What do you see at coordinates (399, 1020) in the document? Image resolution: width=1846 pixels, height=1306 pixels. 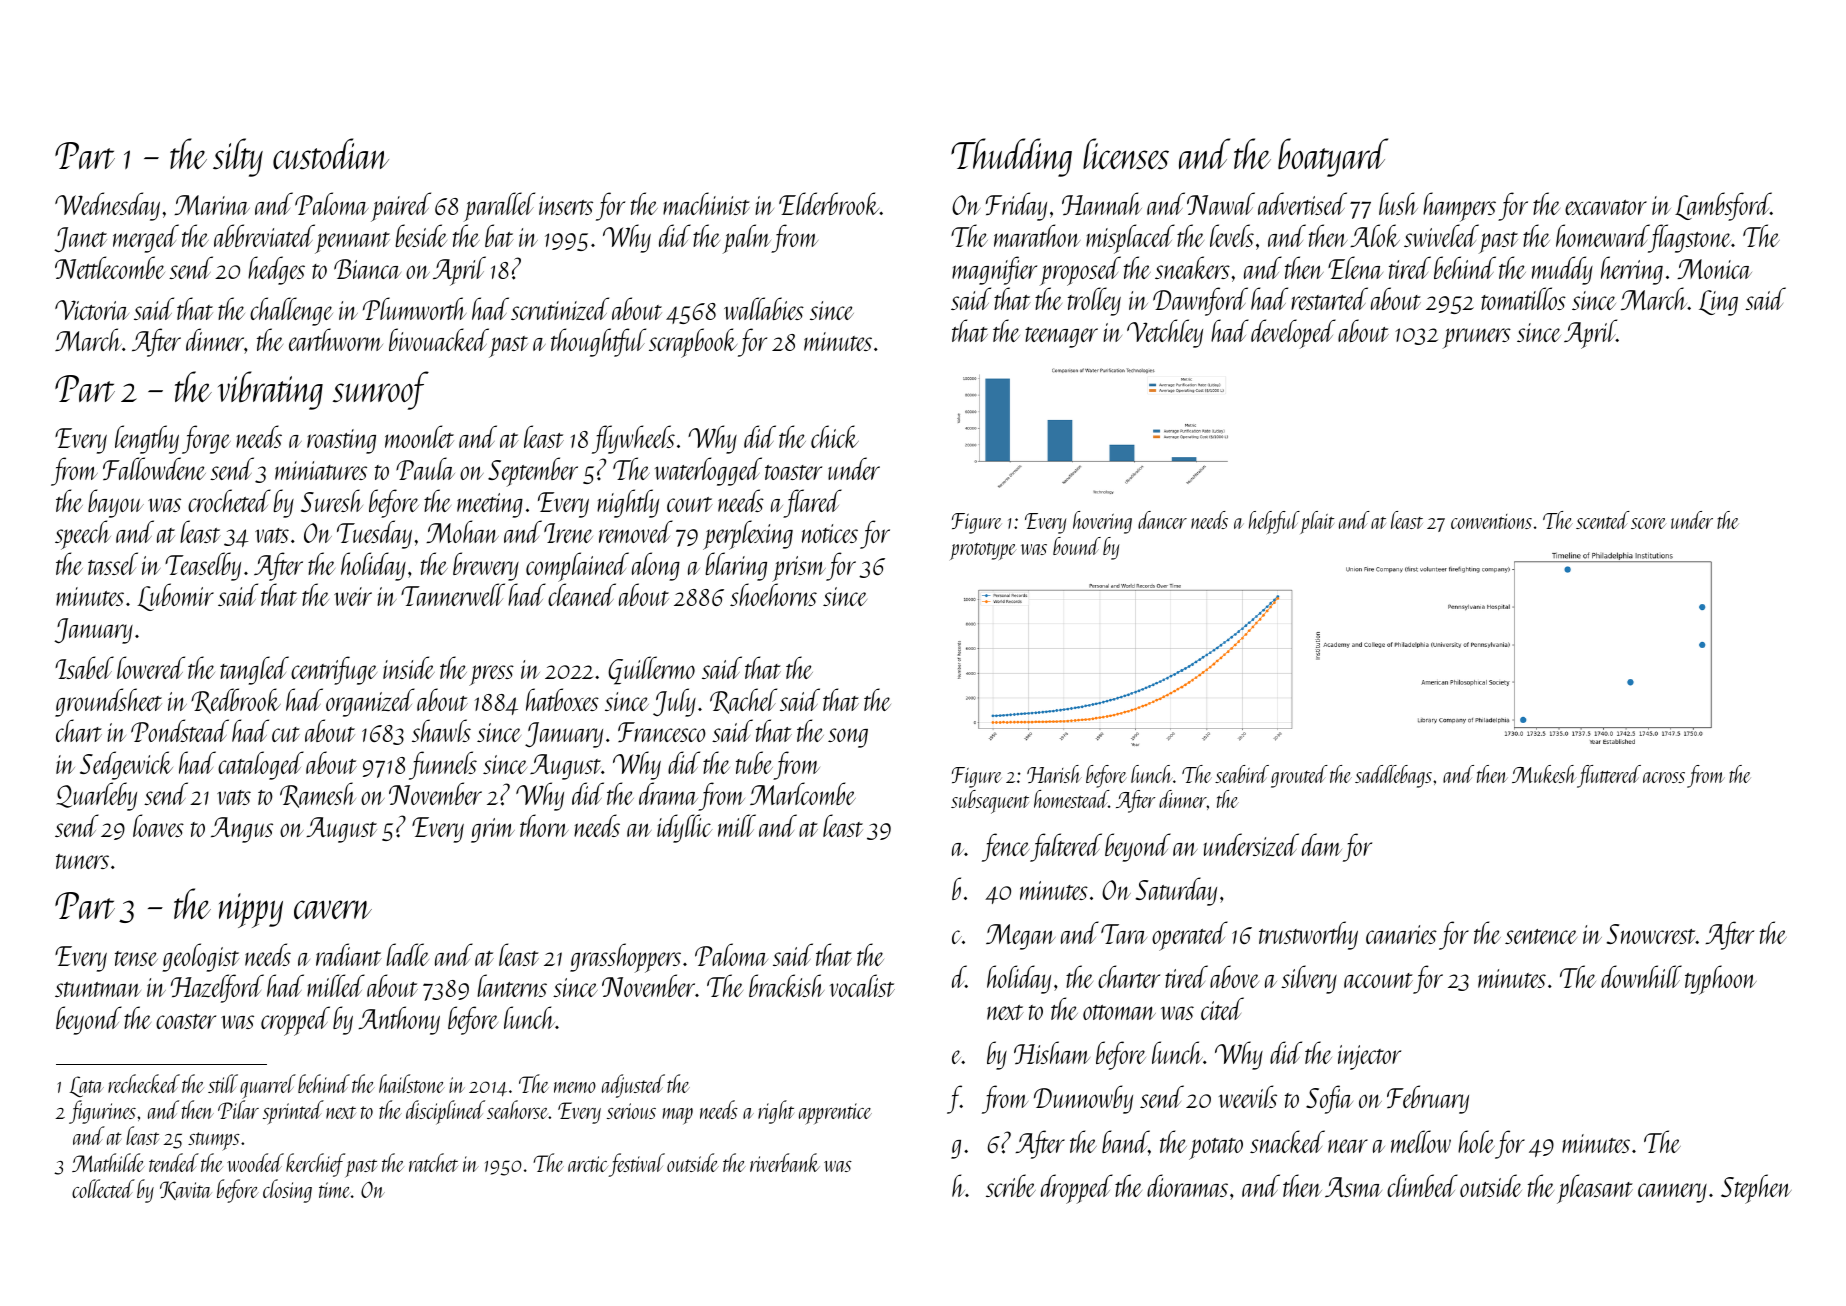 I see `Anthony` at bounding box center [399, 1020].
